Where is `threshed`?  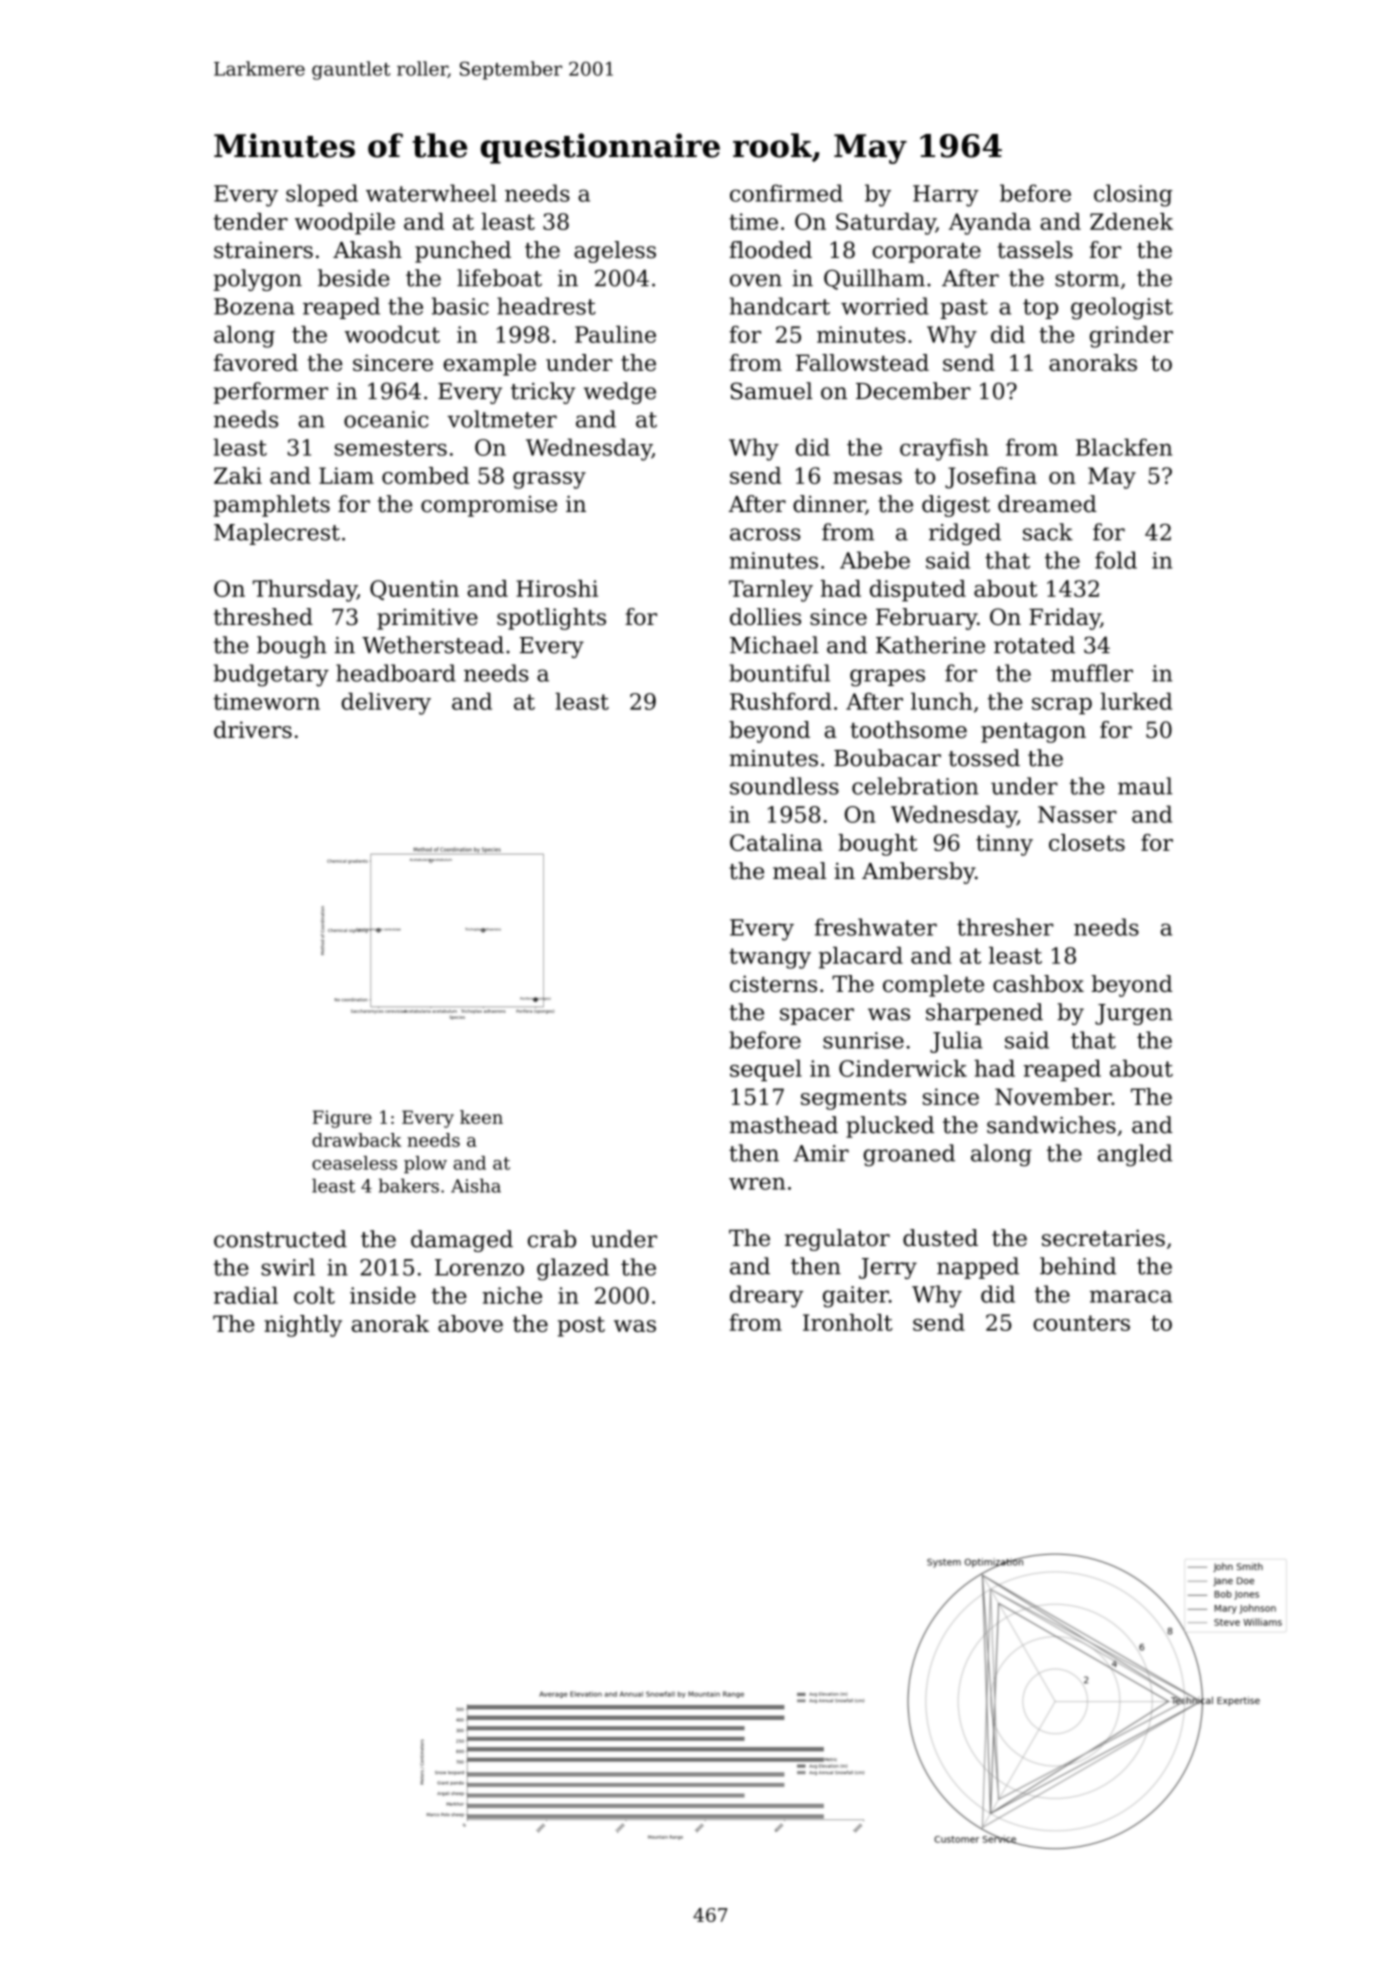 threshed is located at coordinates (263, 617).
